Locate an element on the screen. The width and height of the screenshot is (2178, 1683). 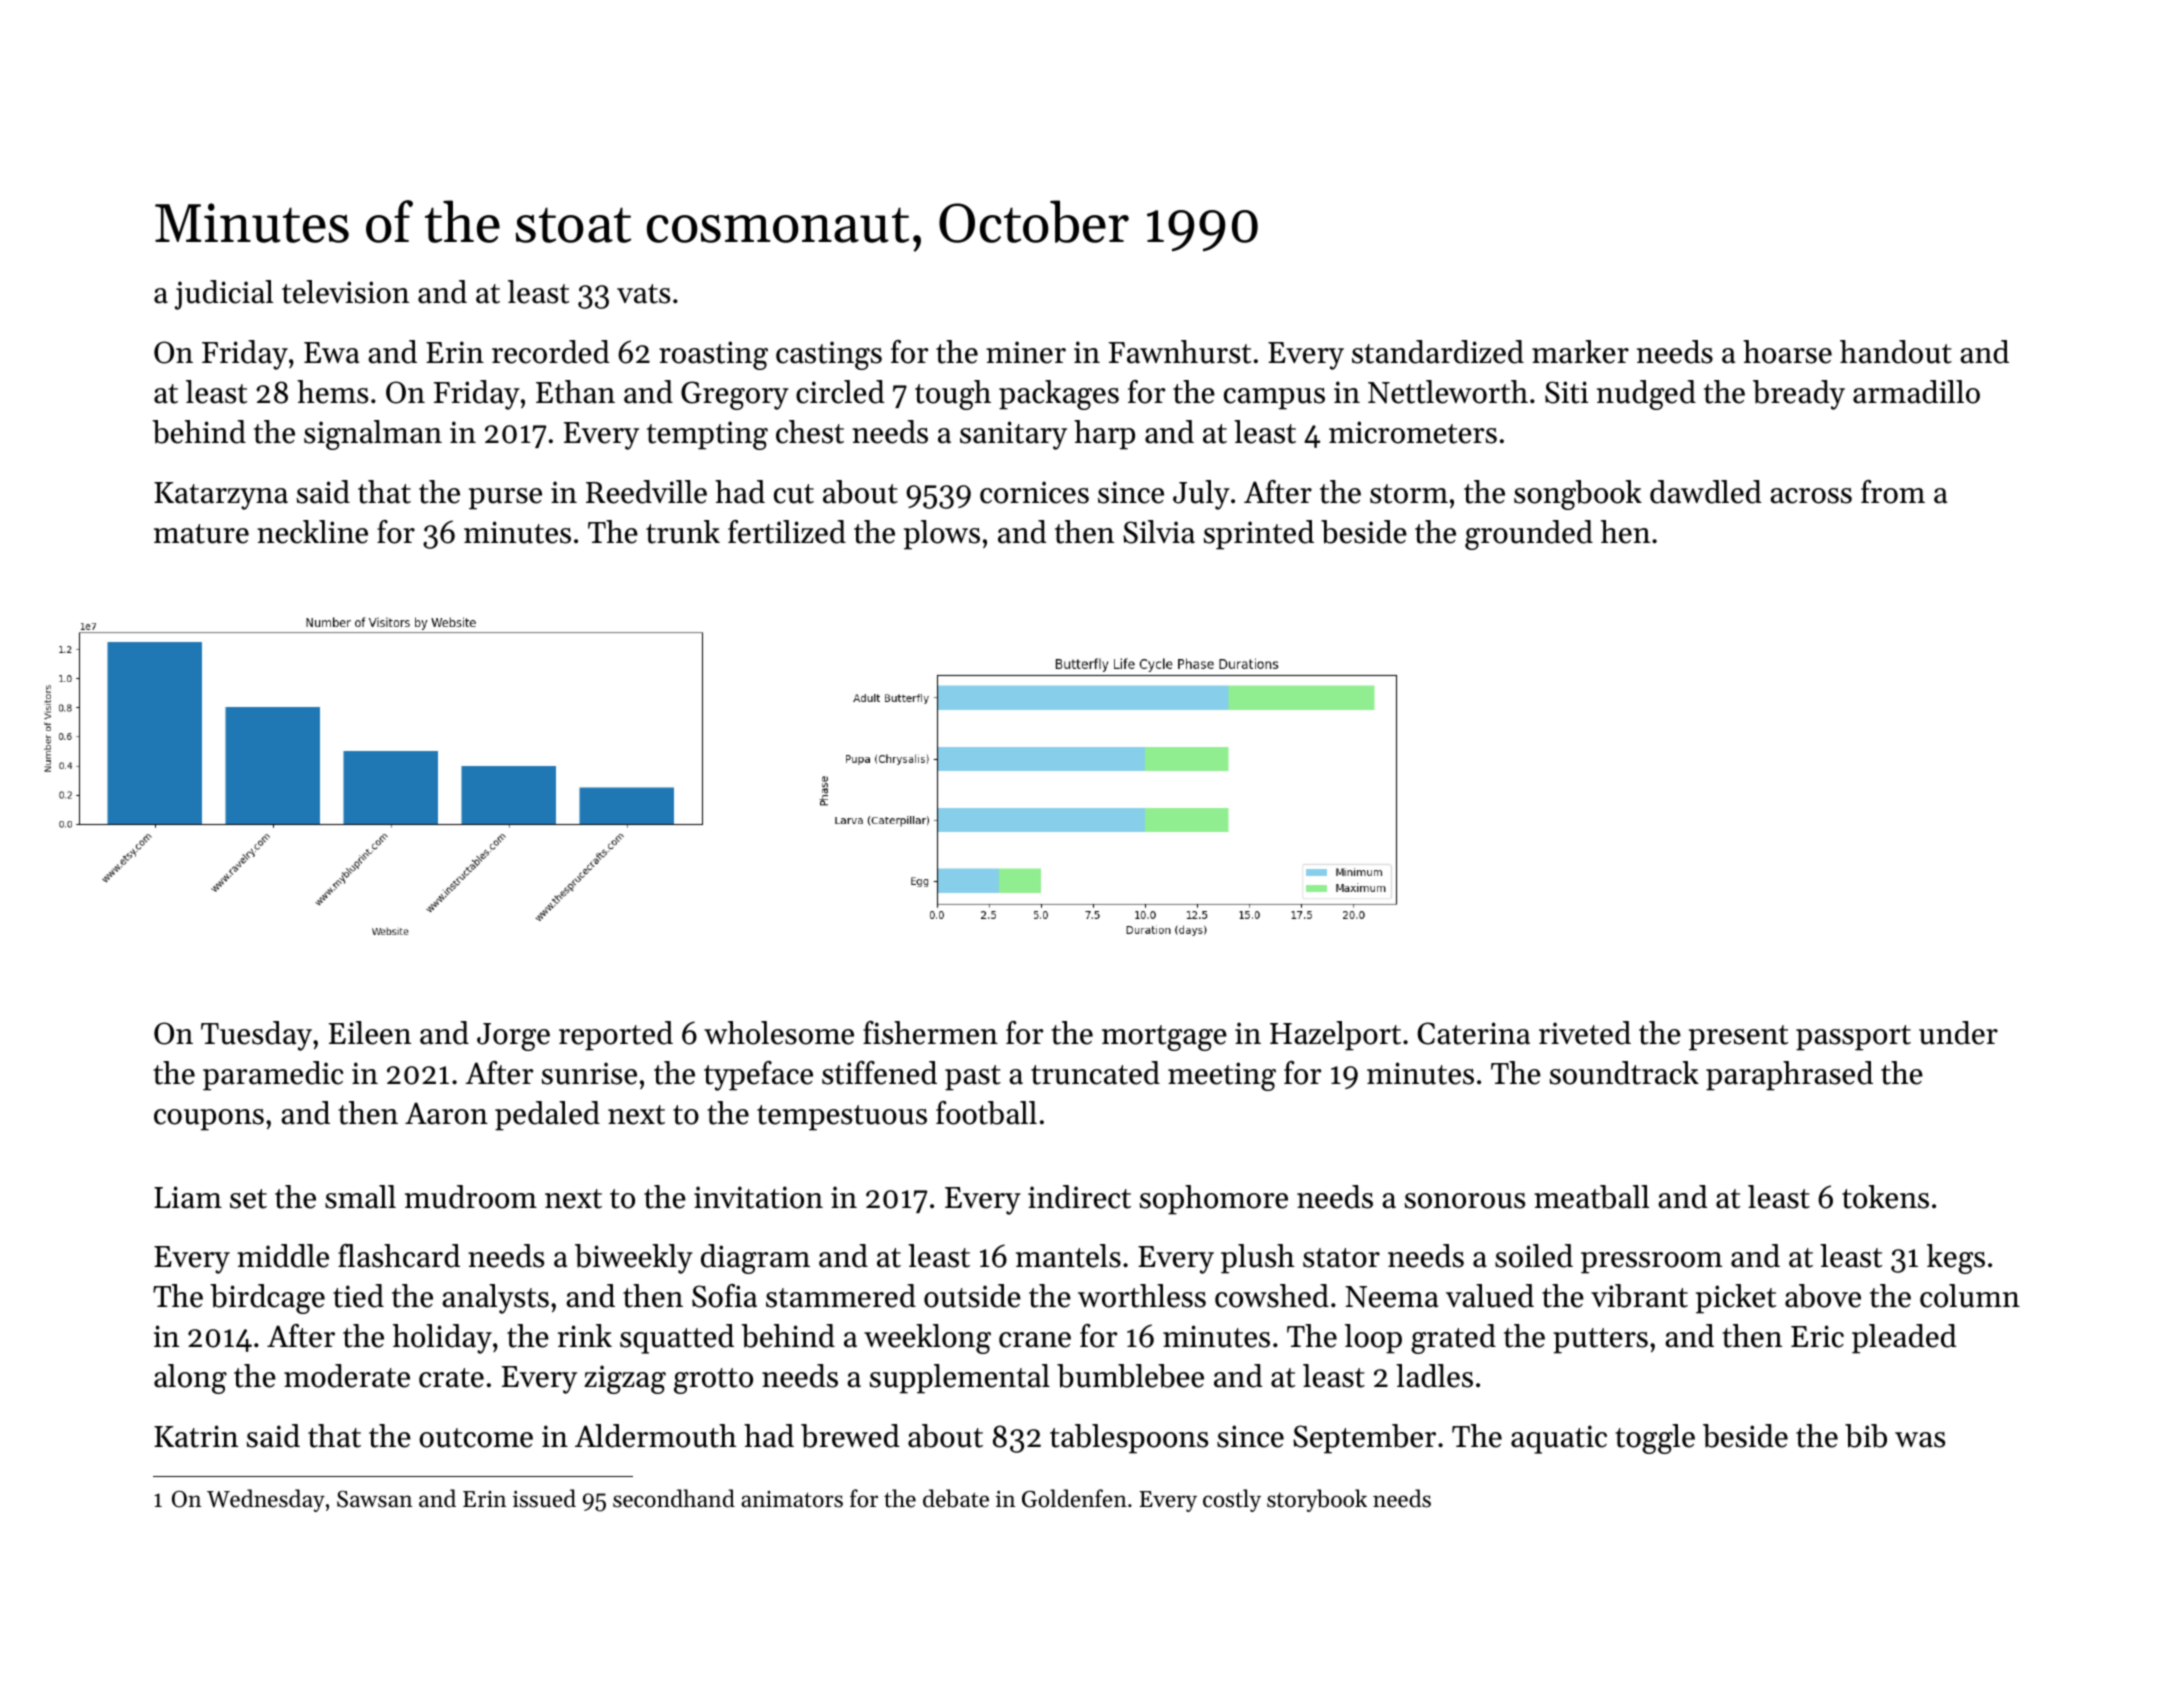
sunrise is located at coordinates (589, 1073).
